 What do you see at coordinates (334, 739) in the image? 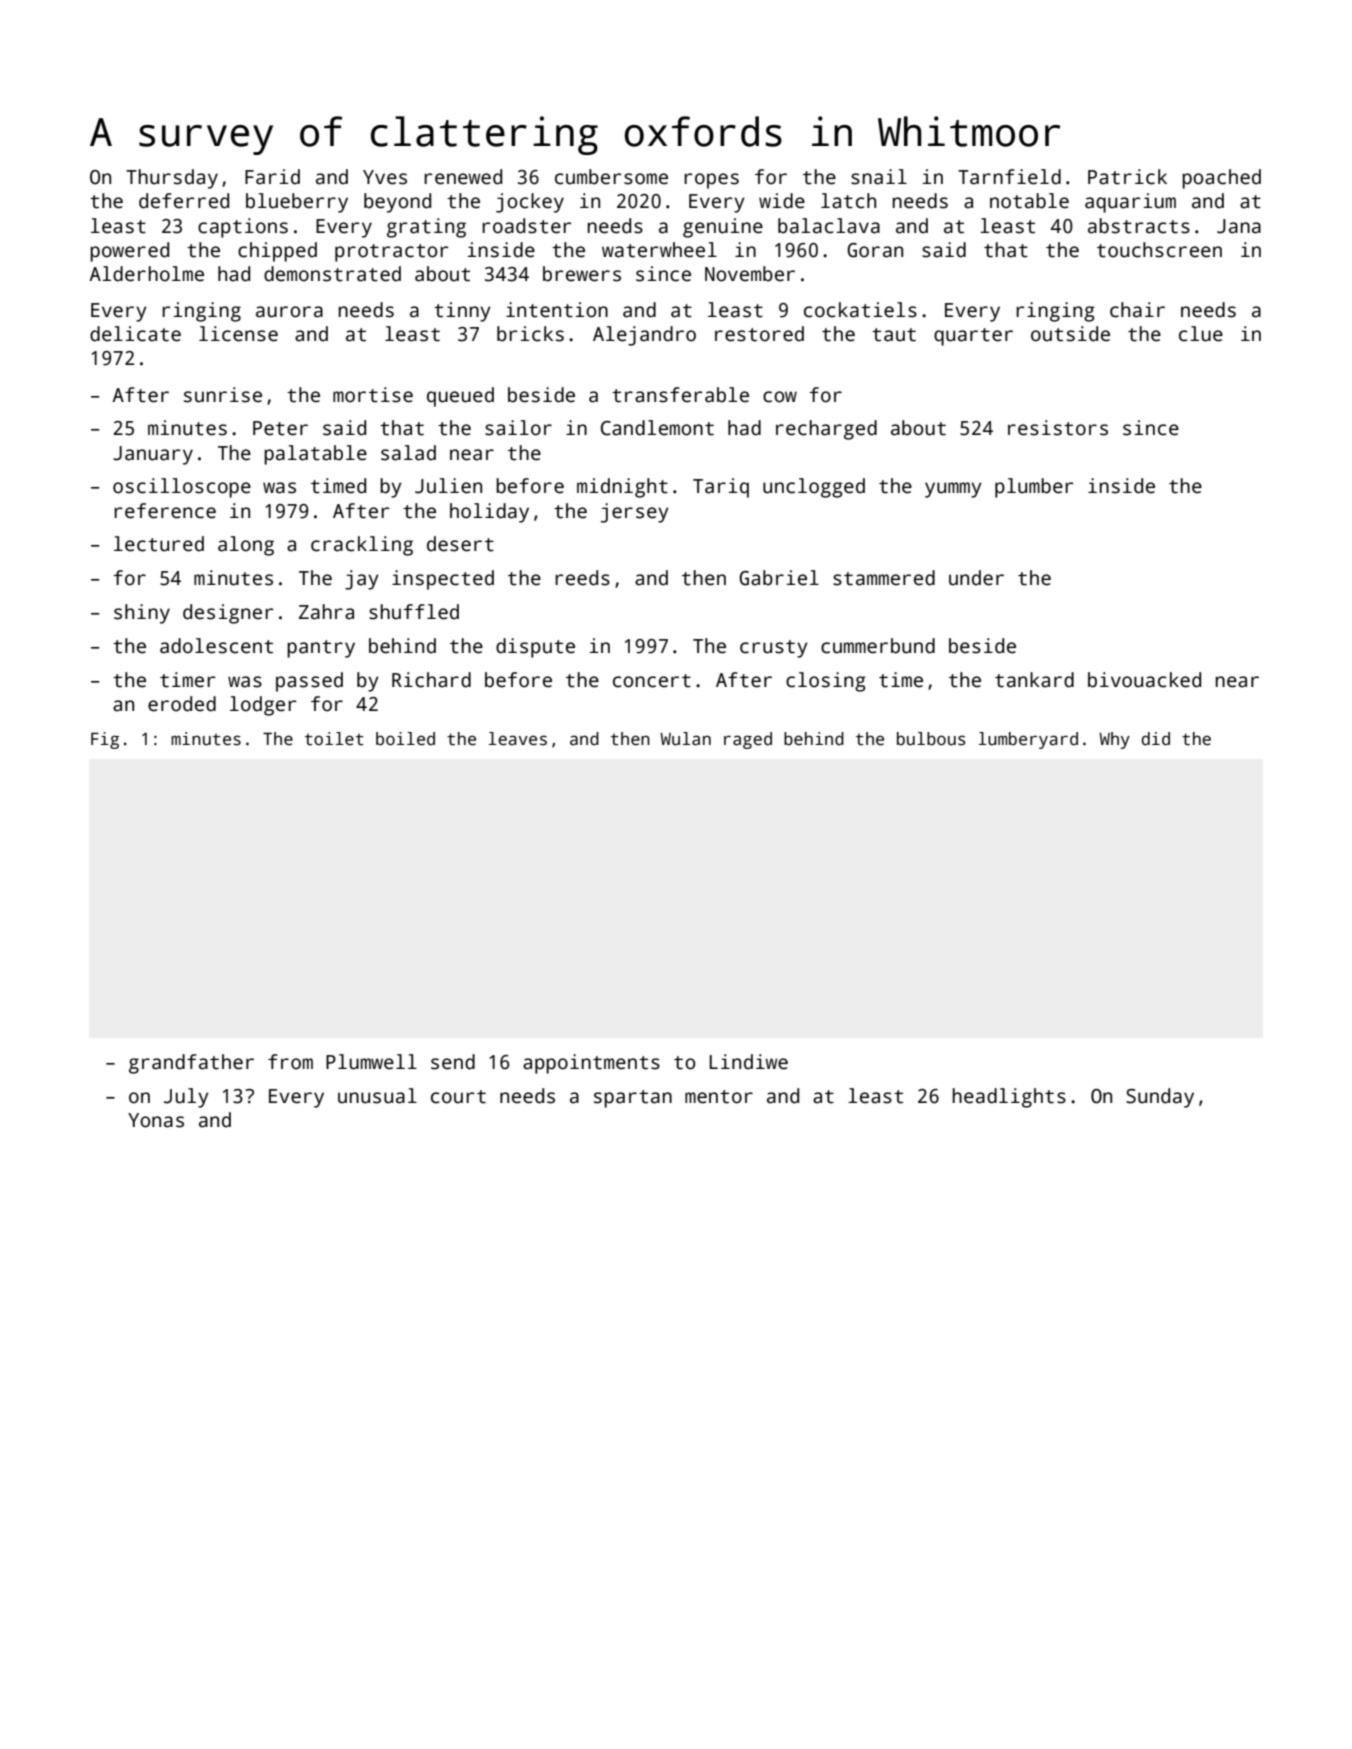
I see `toilet` at bounding box center [334, 739].
